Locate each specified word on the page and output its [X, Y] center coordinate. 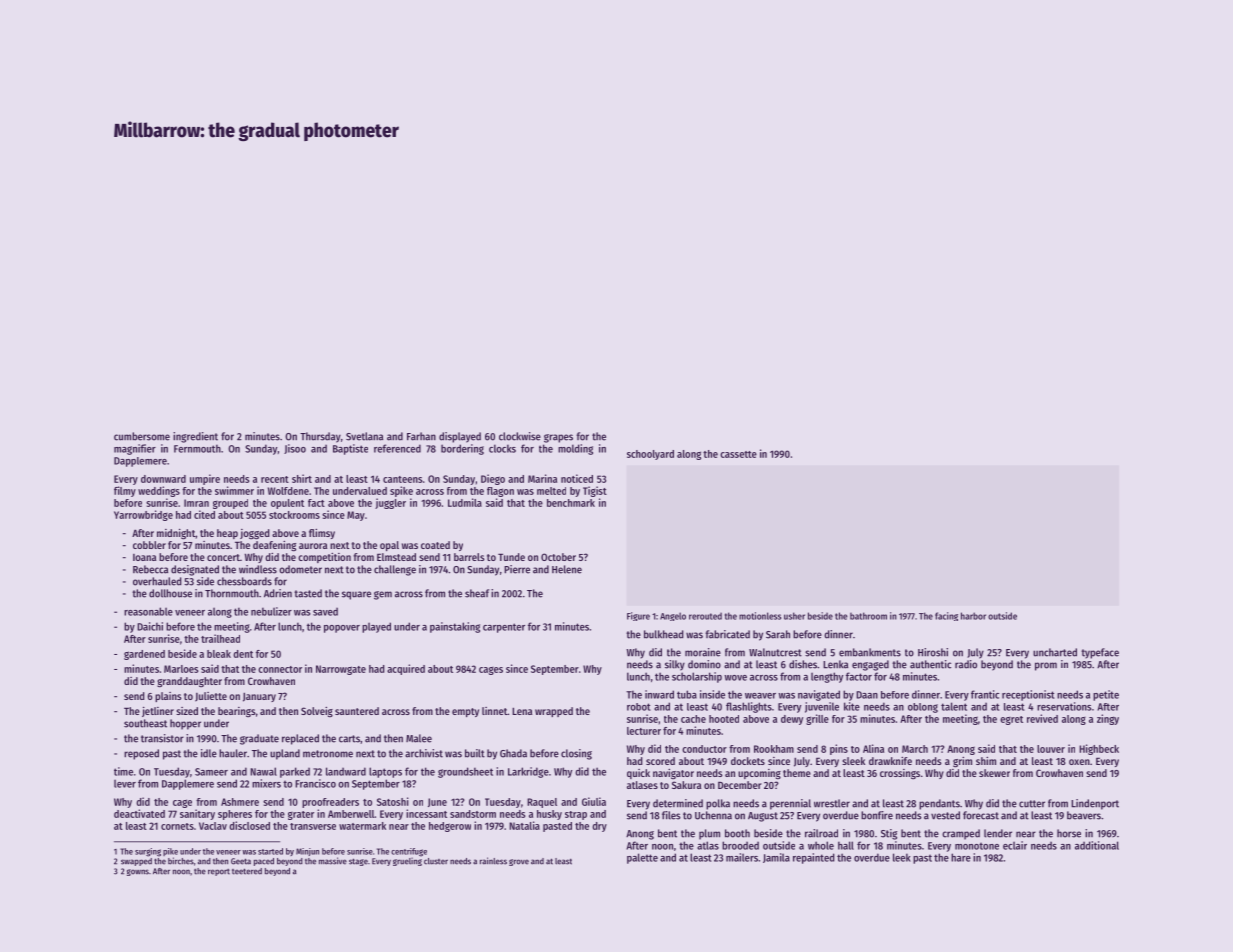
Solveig [317, 712]
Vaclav [213, 826]
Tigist [595, 491]
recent [275, 479]
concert [223, 557]
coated [435, 545]
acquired [406, 669]
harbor [973, 616]
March [915, 749]
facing [946, 616]
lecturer [644, 731]
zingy [1108, 719]
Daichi [150, 626]
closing [576, 754]
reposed [141, 754]
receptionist [1028, 695]
